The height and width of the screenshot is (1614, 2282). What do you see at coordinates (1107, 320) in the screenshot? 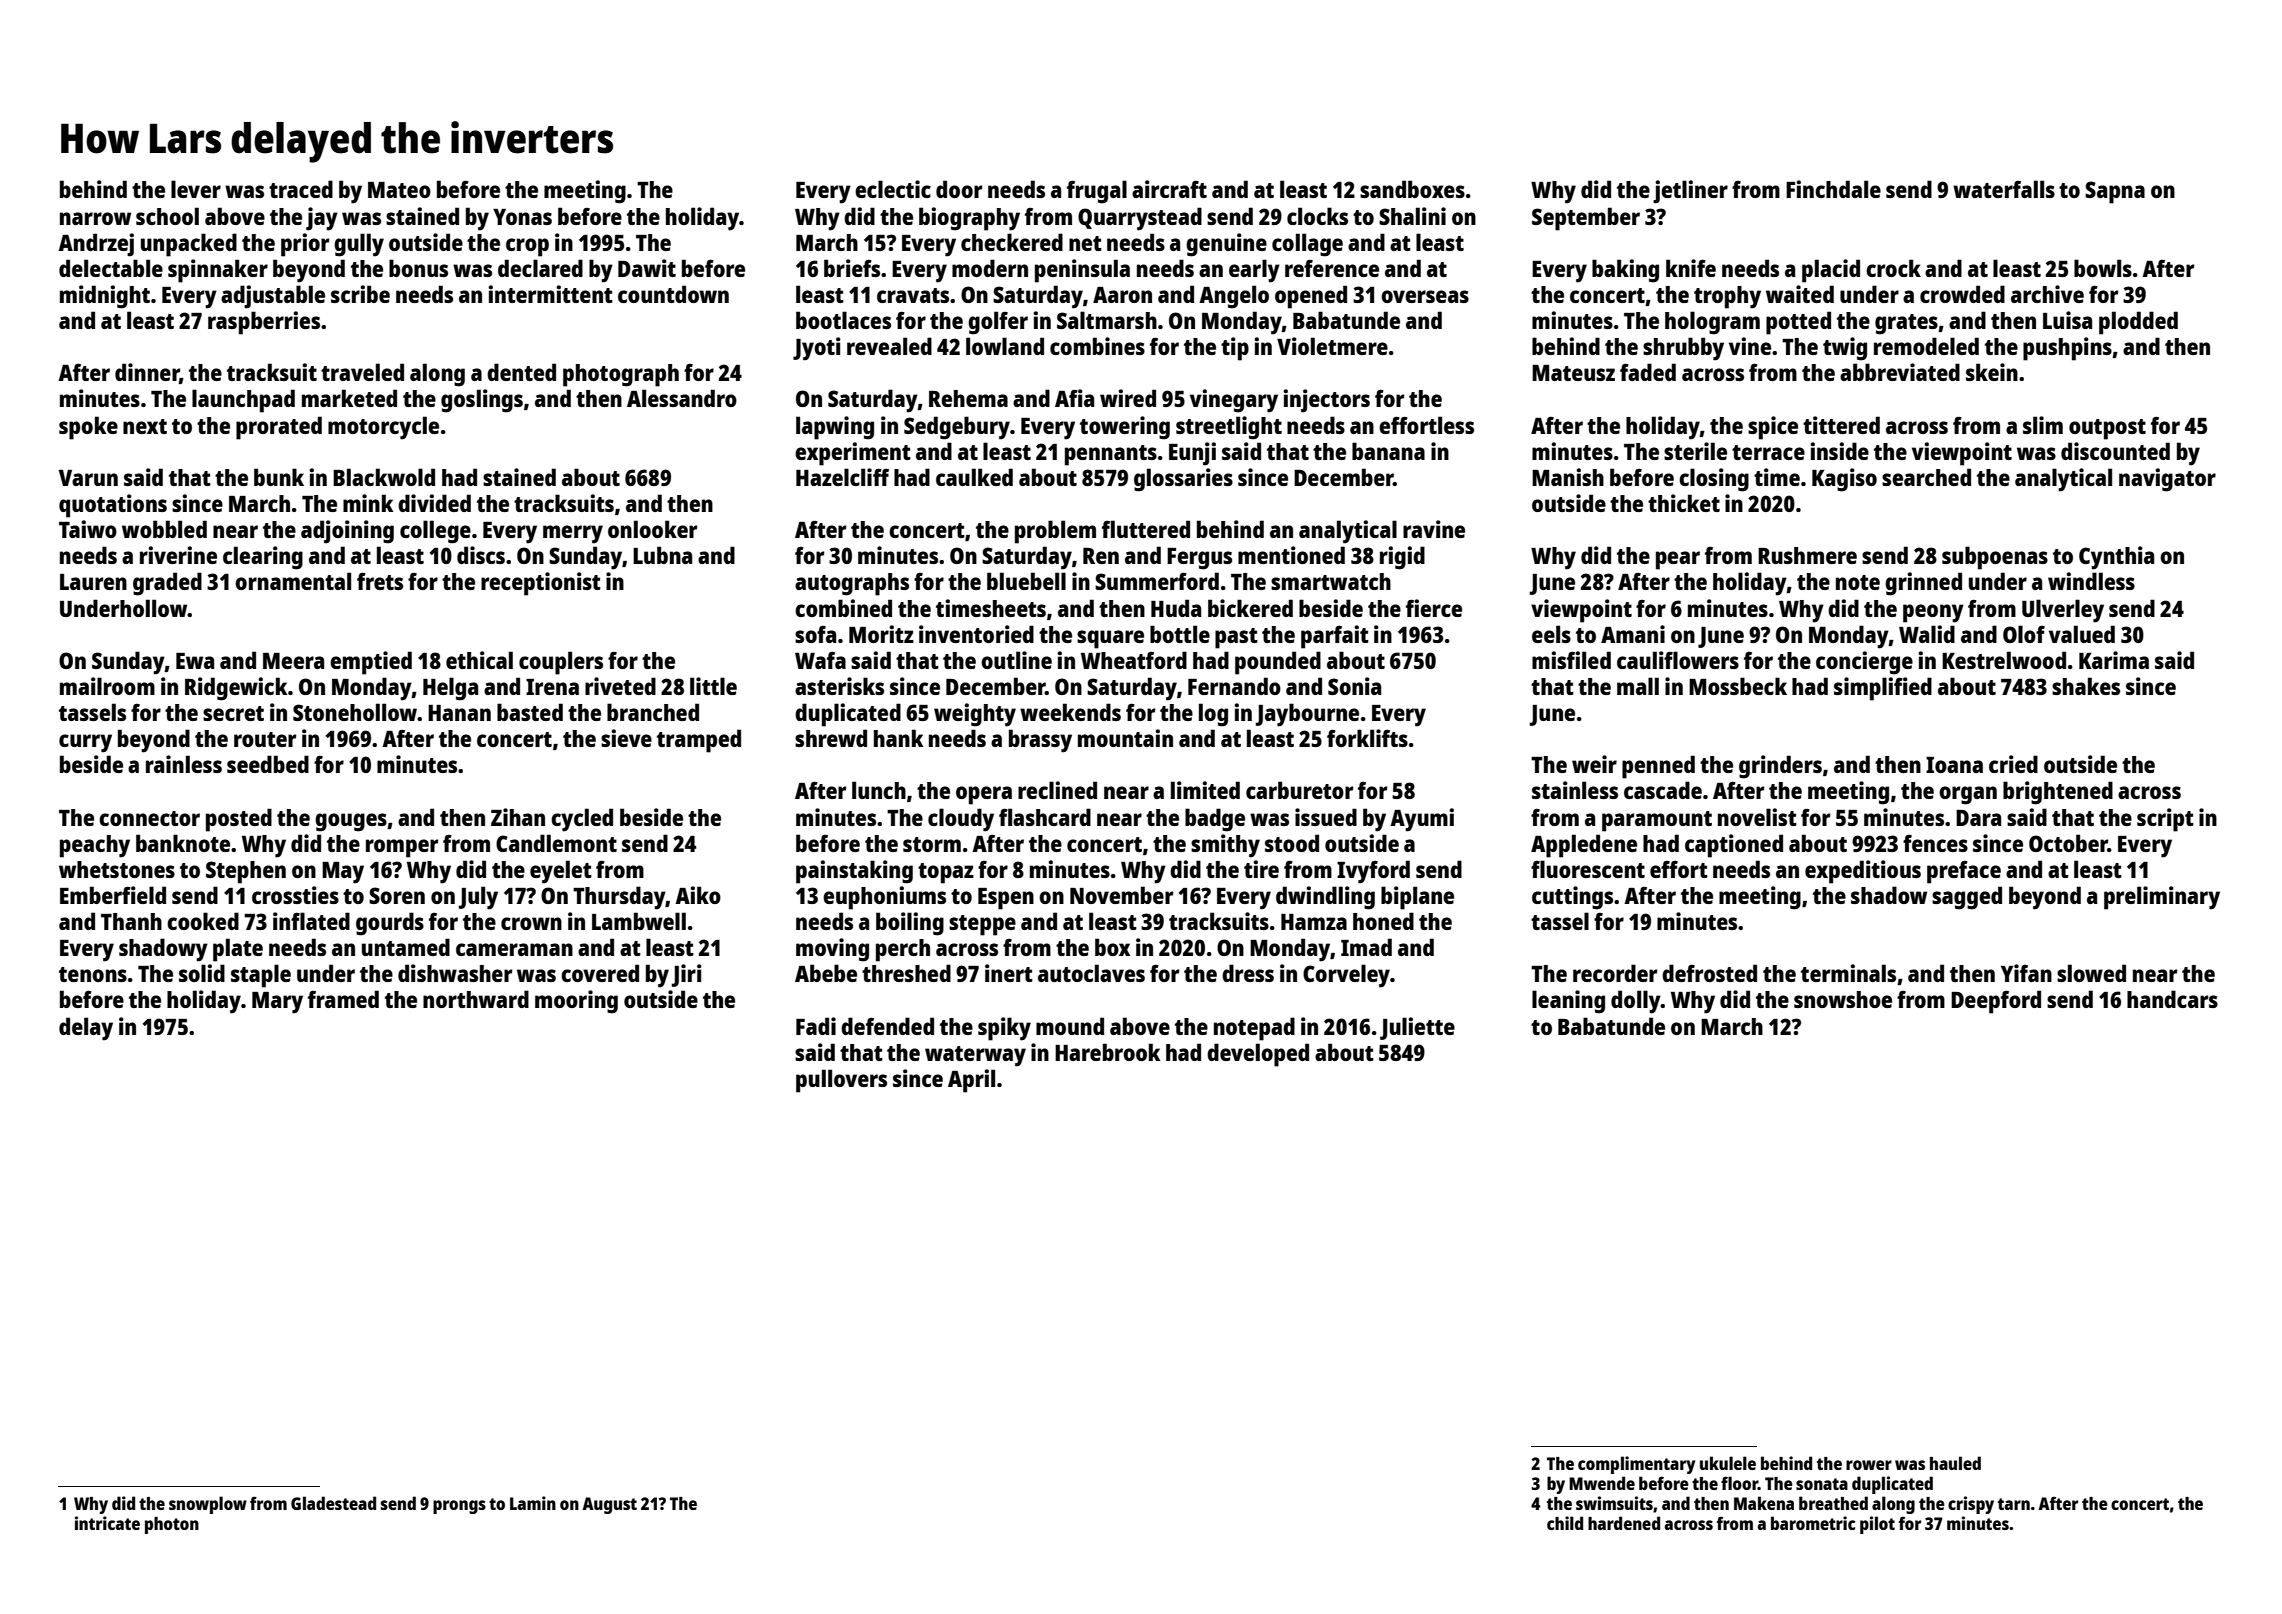
I see `Saltmarsh` at bounding box center [1107, 320].
